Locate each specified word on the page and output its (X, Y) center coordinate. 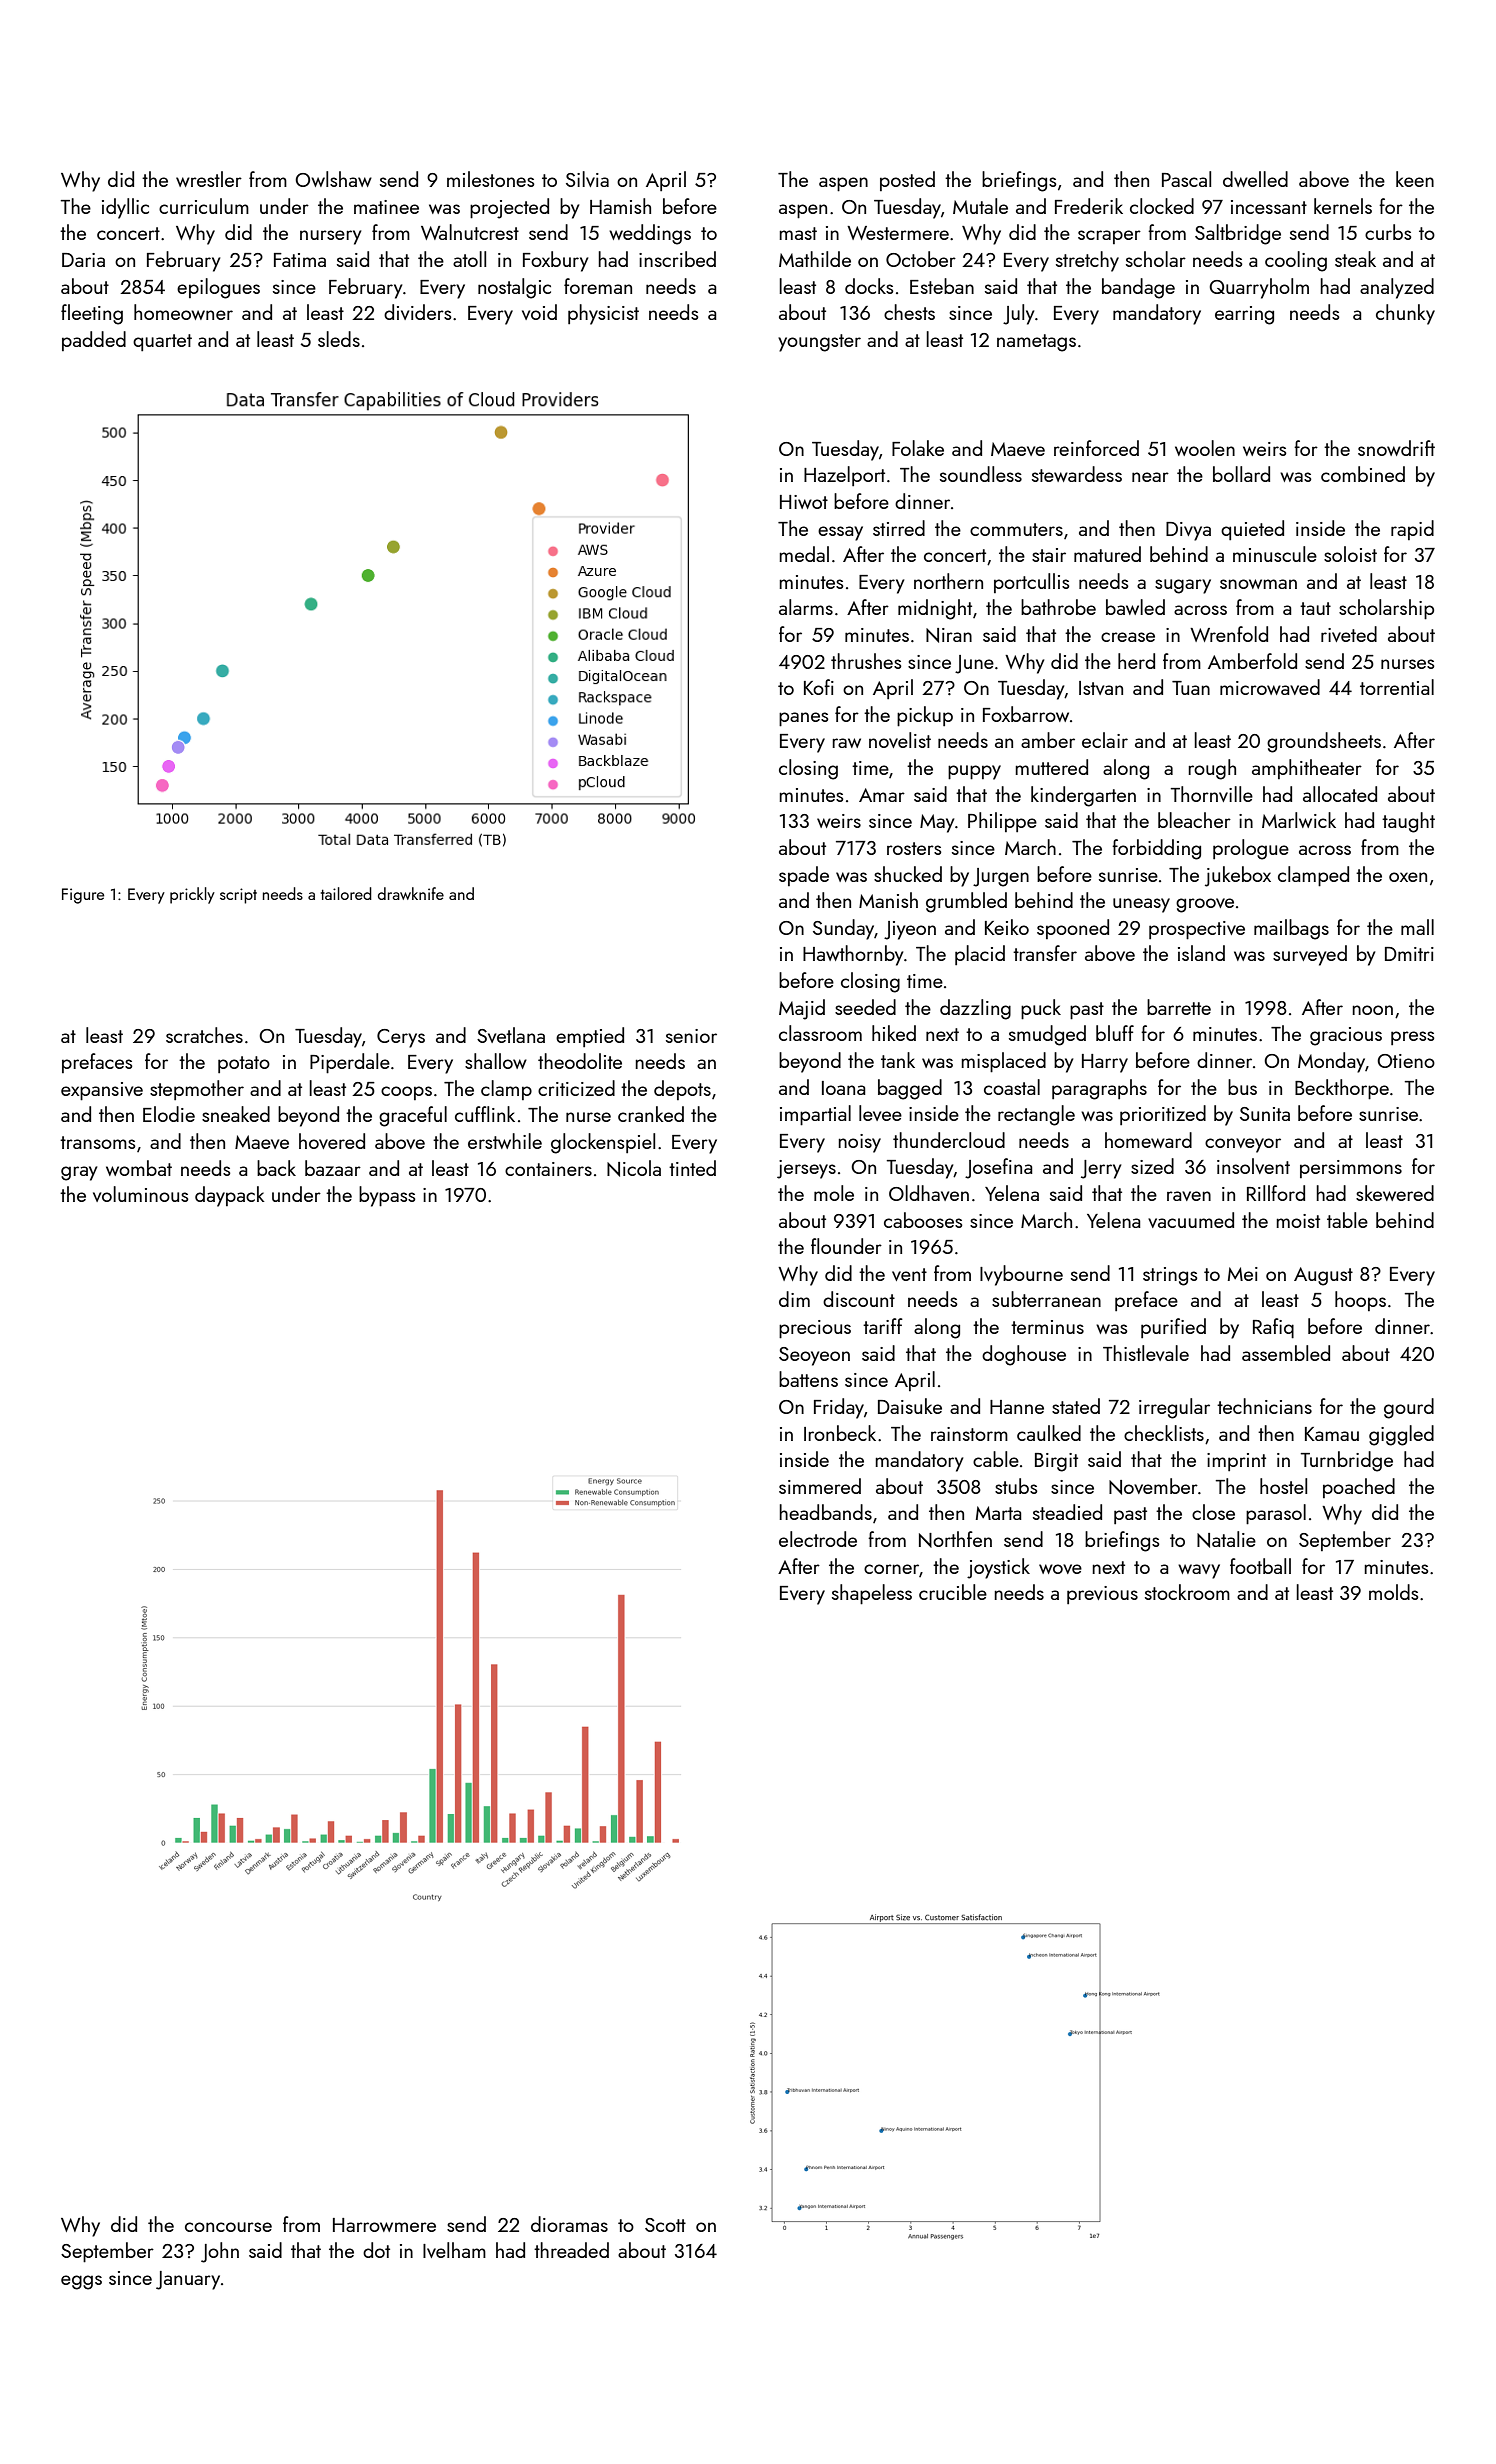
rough (1212, 769)
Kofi (819, 687)
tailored (346, 893)
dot (376, 2250)
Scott (665, 2225)
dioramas (569, 2224)
